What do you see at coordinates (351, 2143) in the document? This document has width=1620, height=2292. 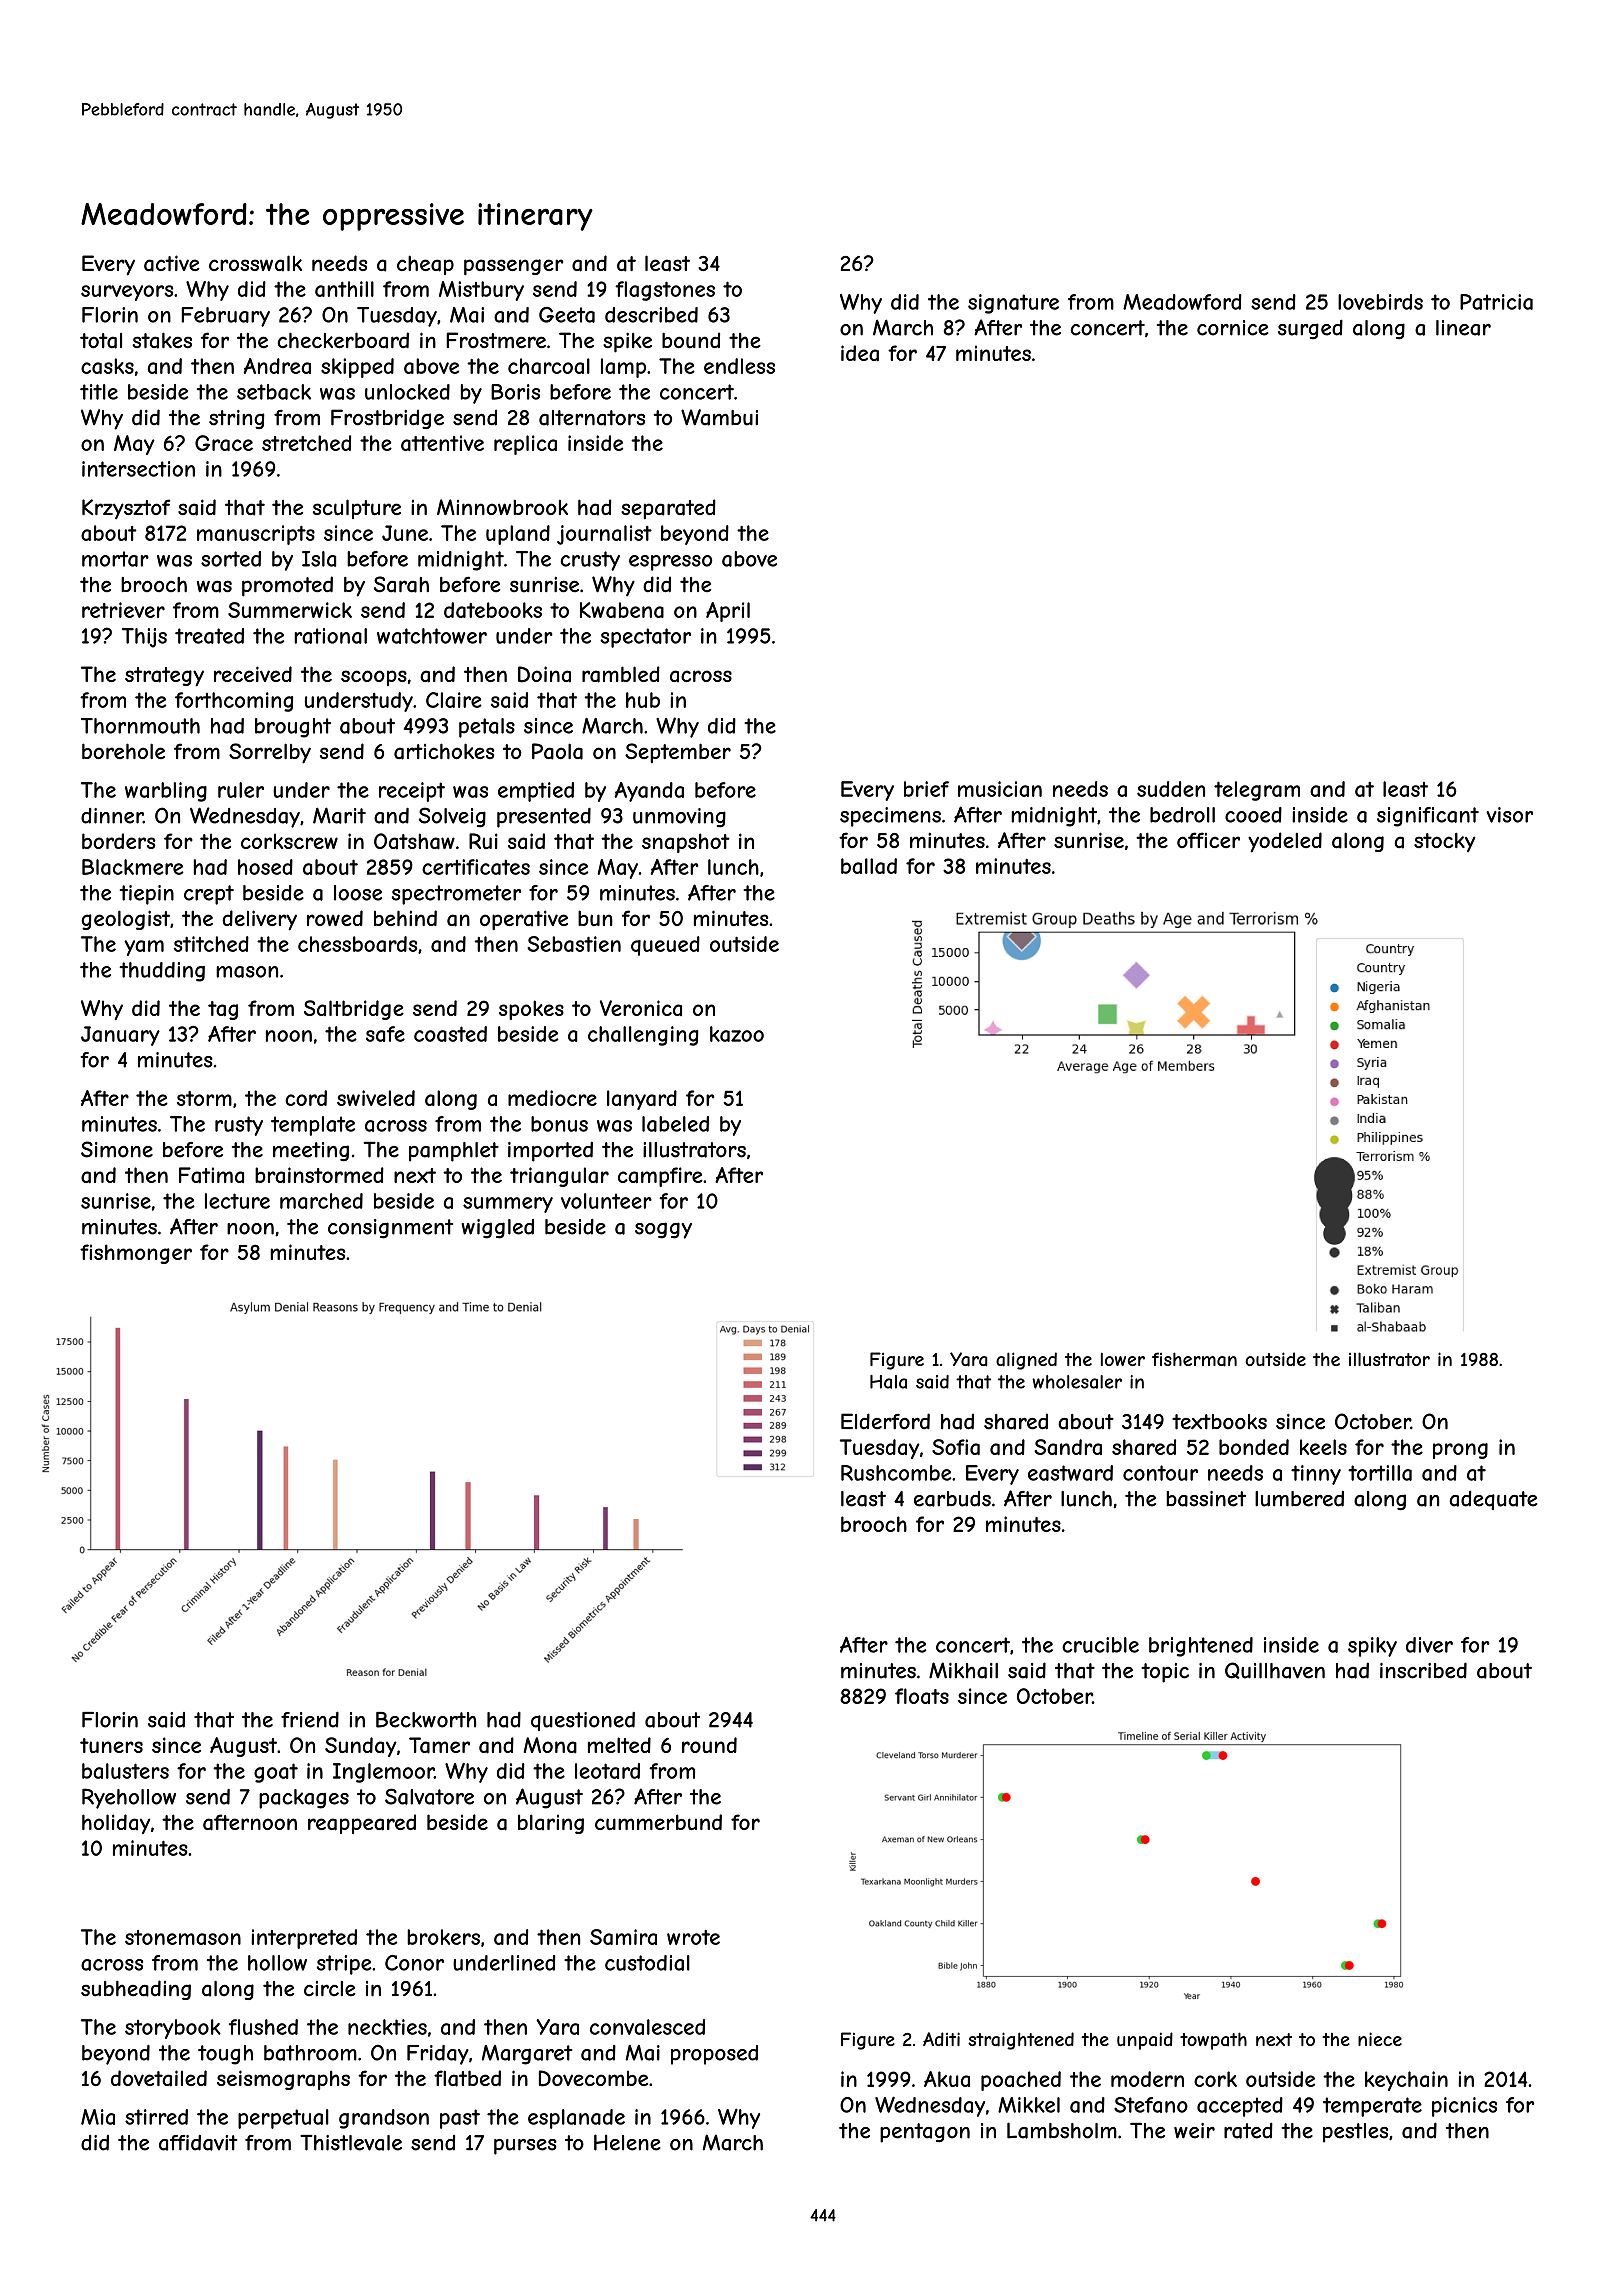 I see `Thistlevale` at bounding box center [351, 2143].
